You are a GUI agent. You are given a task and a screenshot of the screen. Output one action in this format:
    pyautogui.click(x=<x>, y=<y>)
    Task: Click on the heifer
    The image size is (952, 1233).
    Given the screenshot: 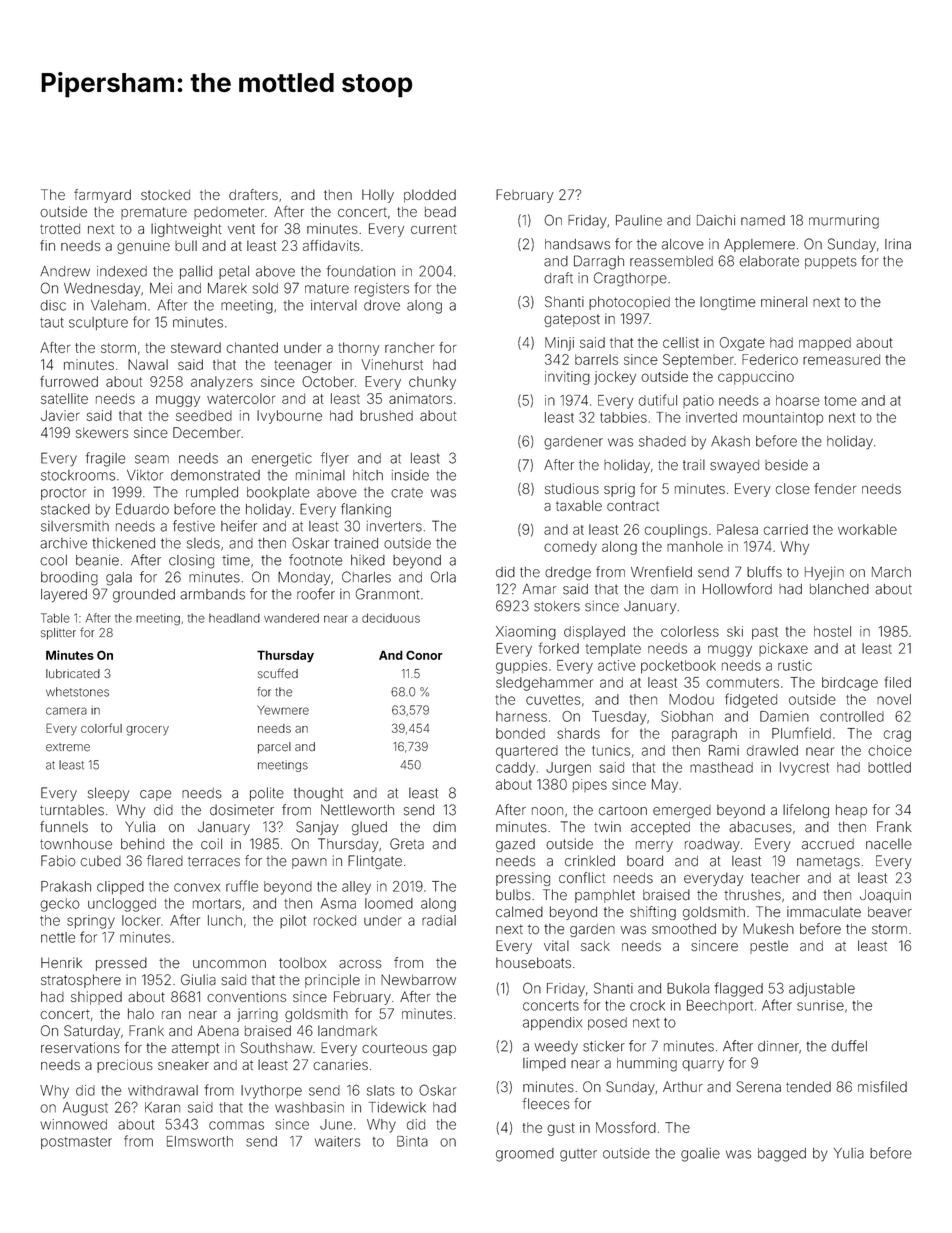 What is the action you would take?
    pyautogui.click(x=239, y=526)
